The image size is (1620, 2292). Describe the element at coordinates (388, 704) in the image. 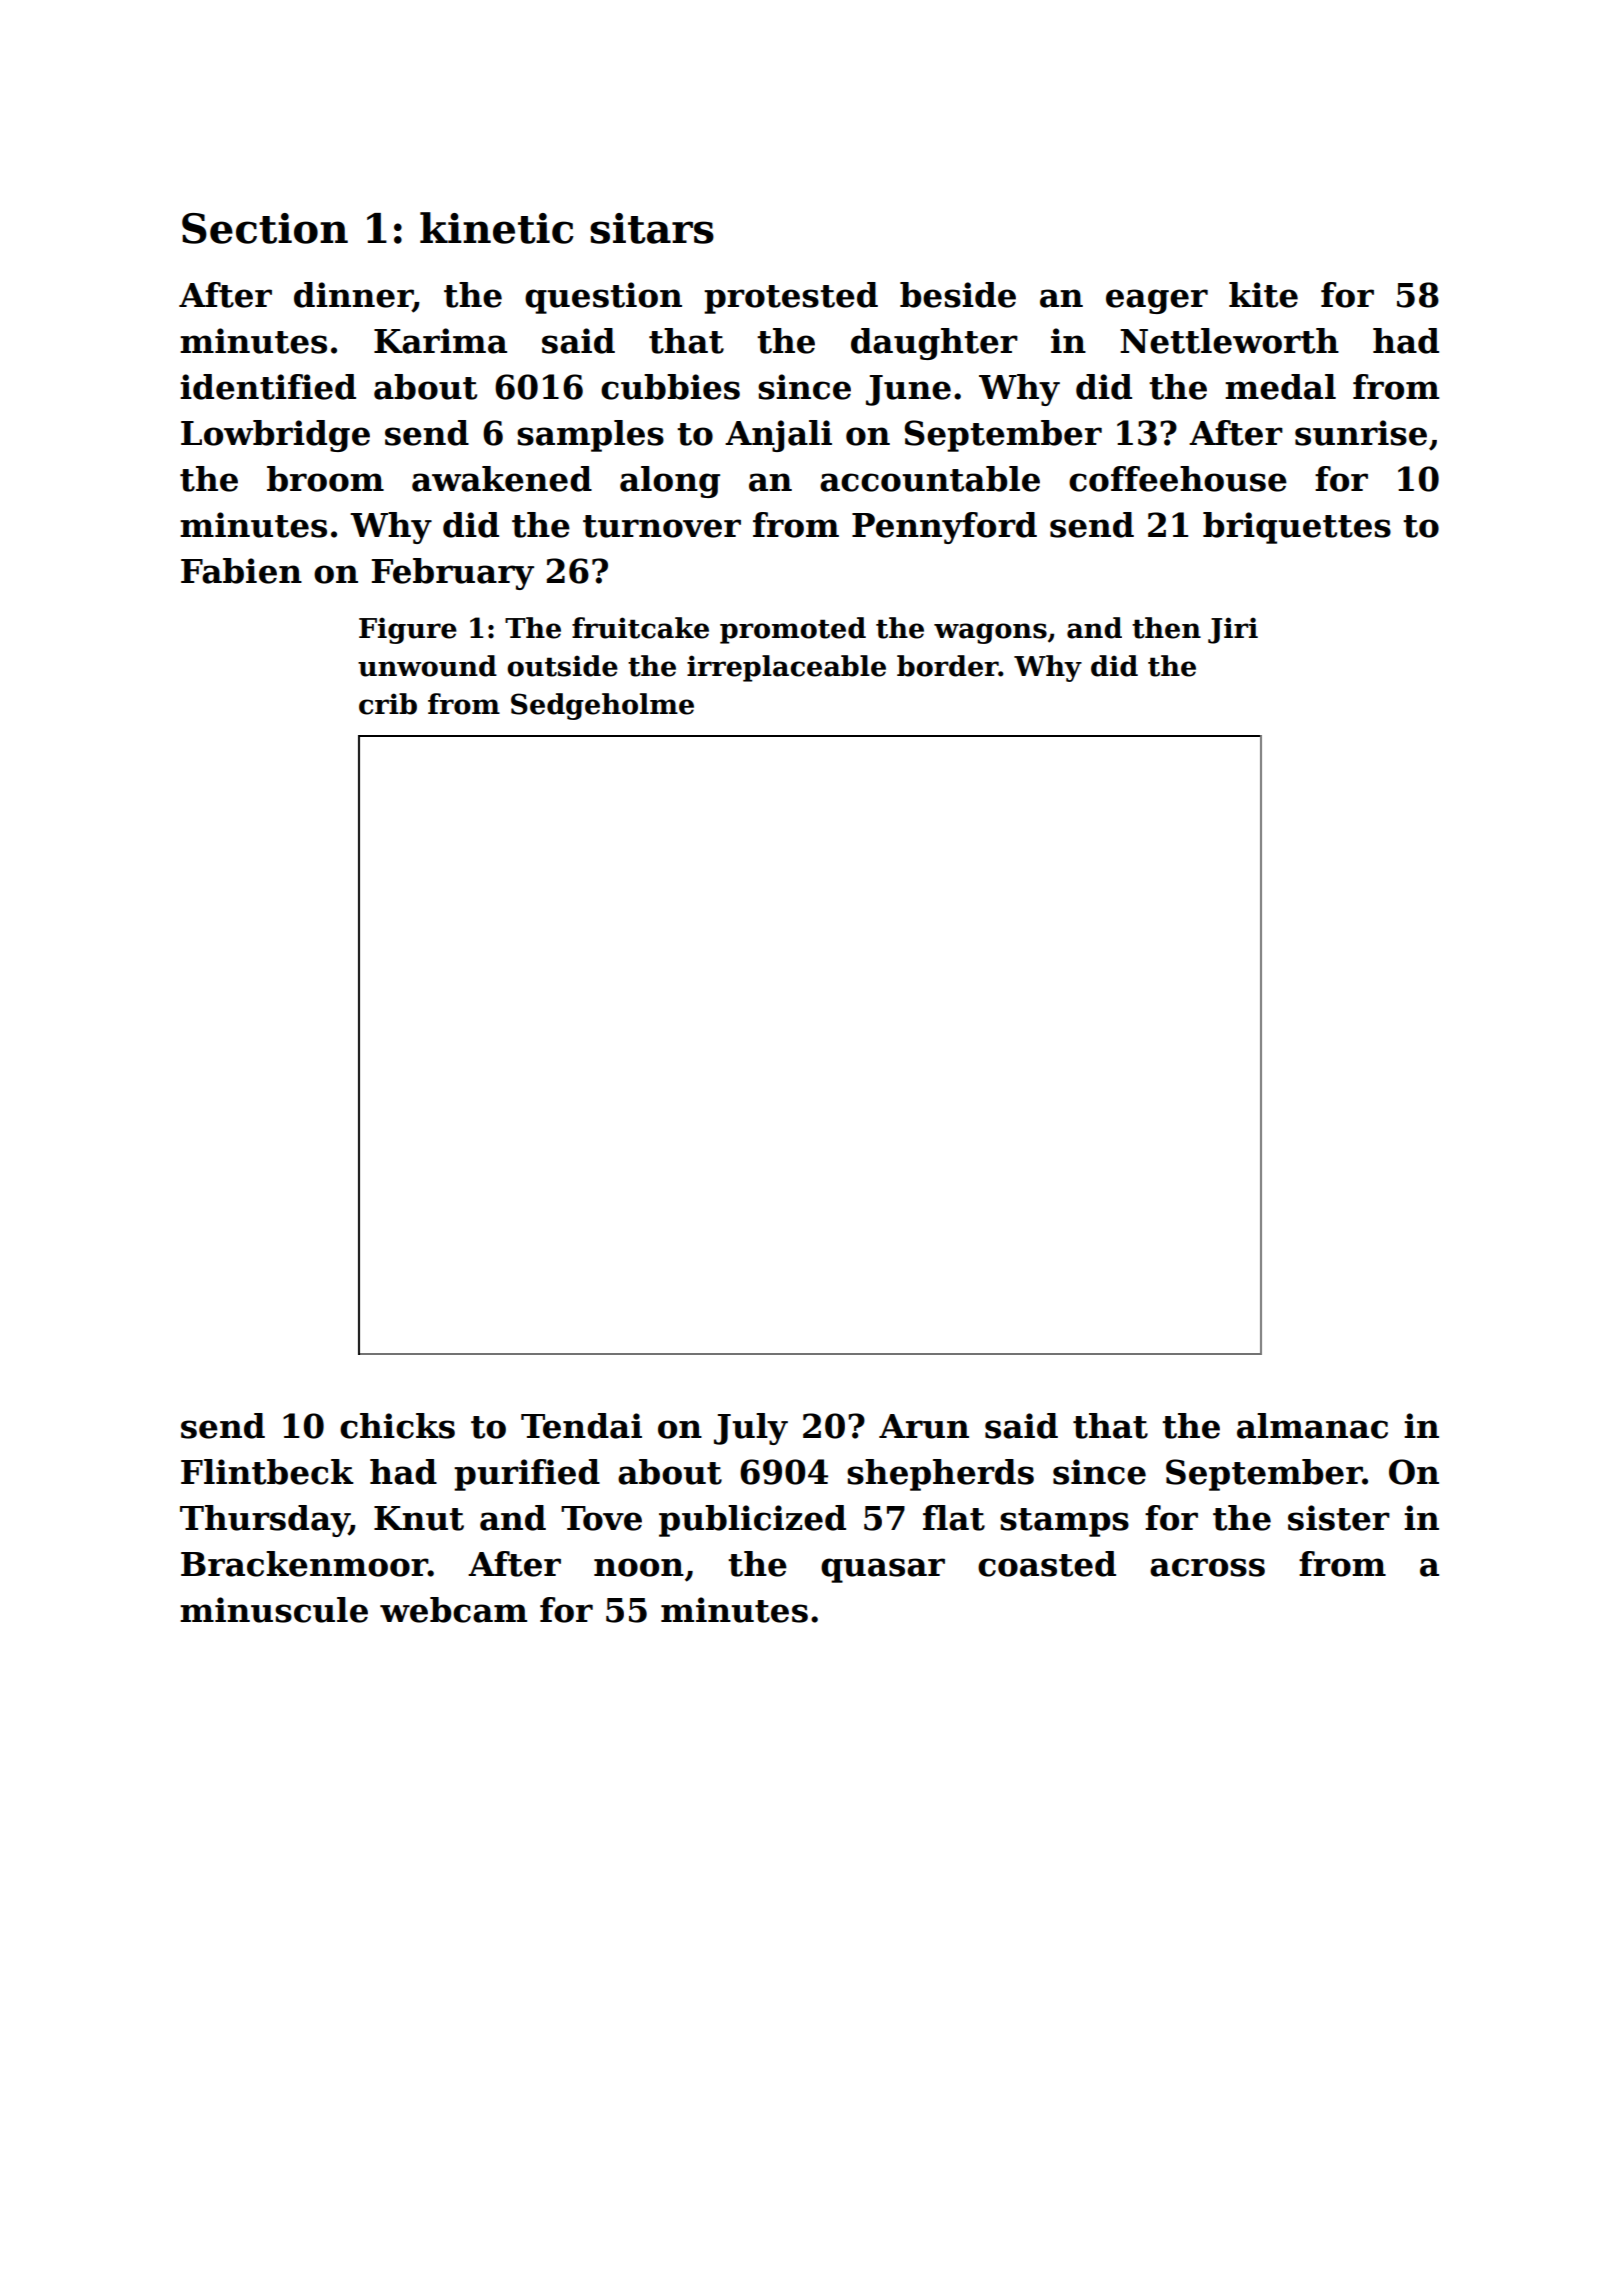

I see `crib` at that location.
